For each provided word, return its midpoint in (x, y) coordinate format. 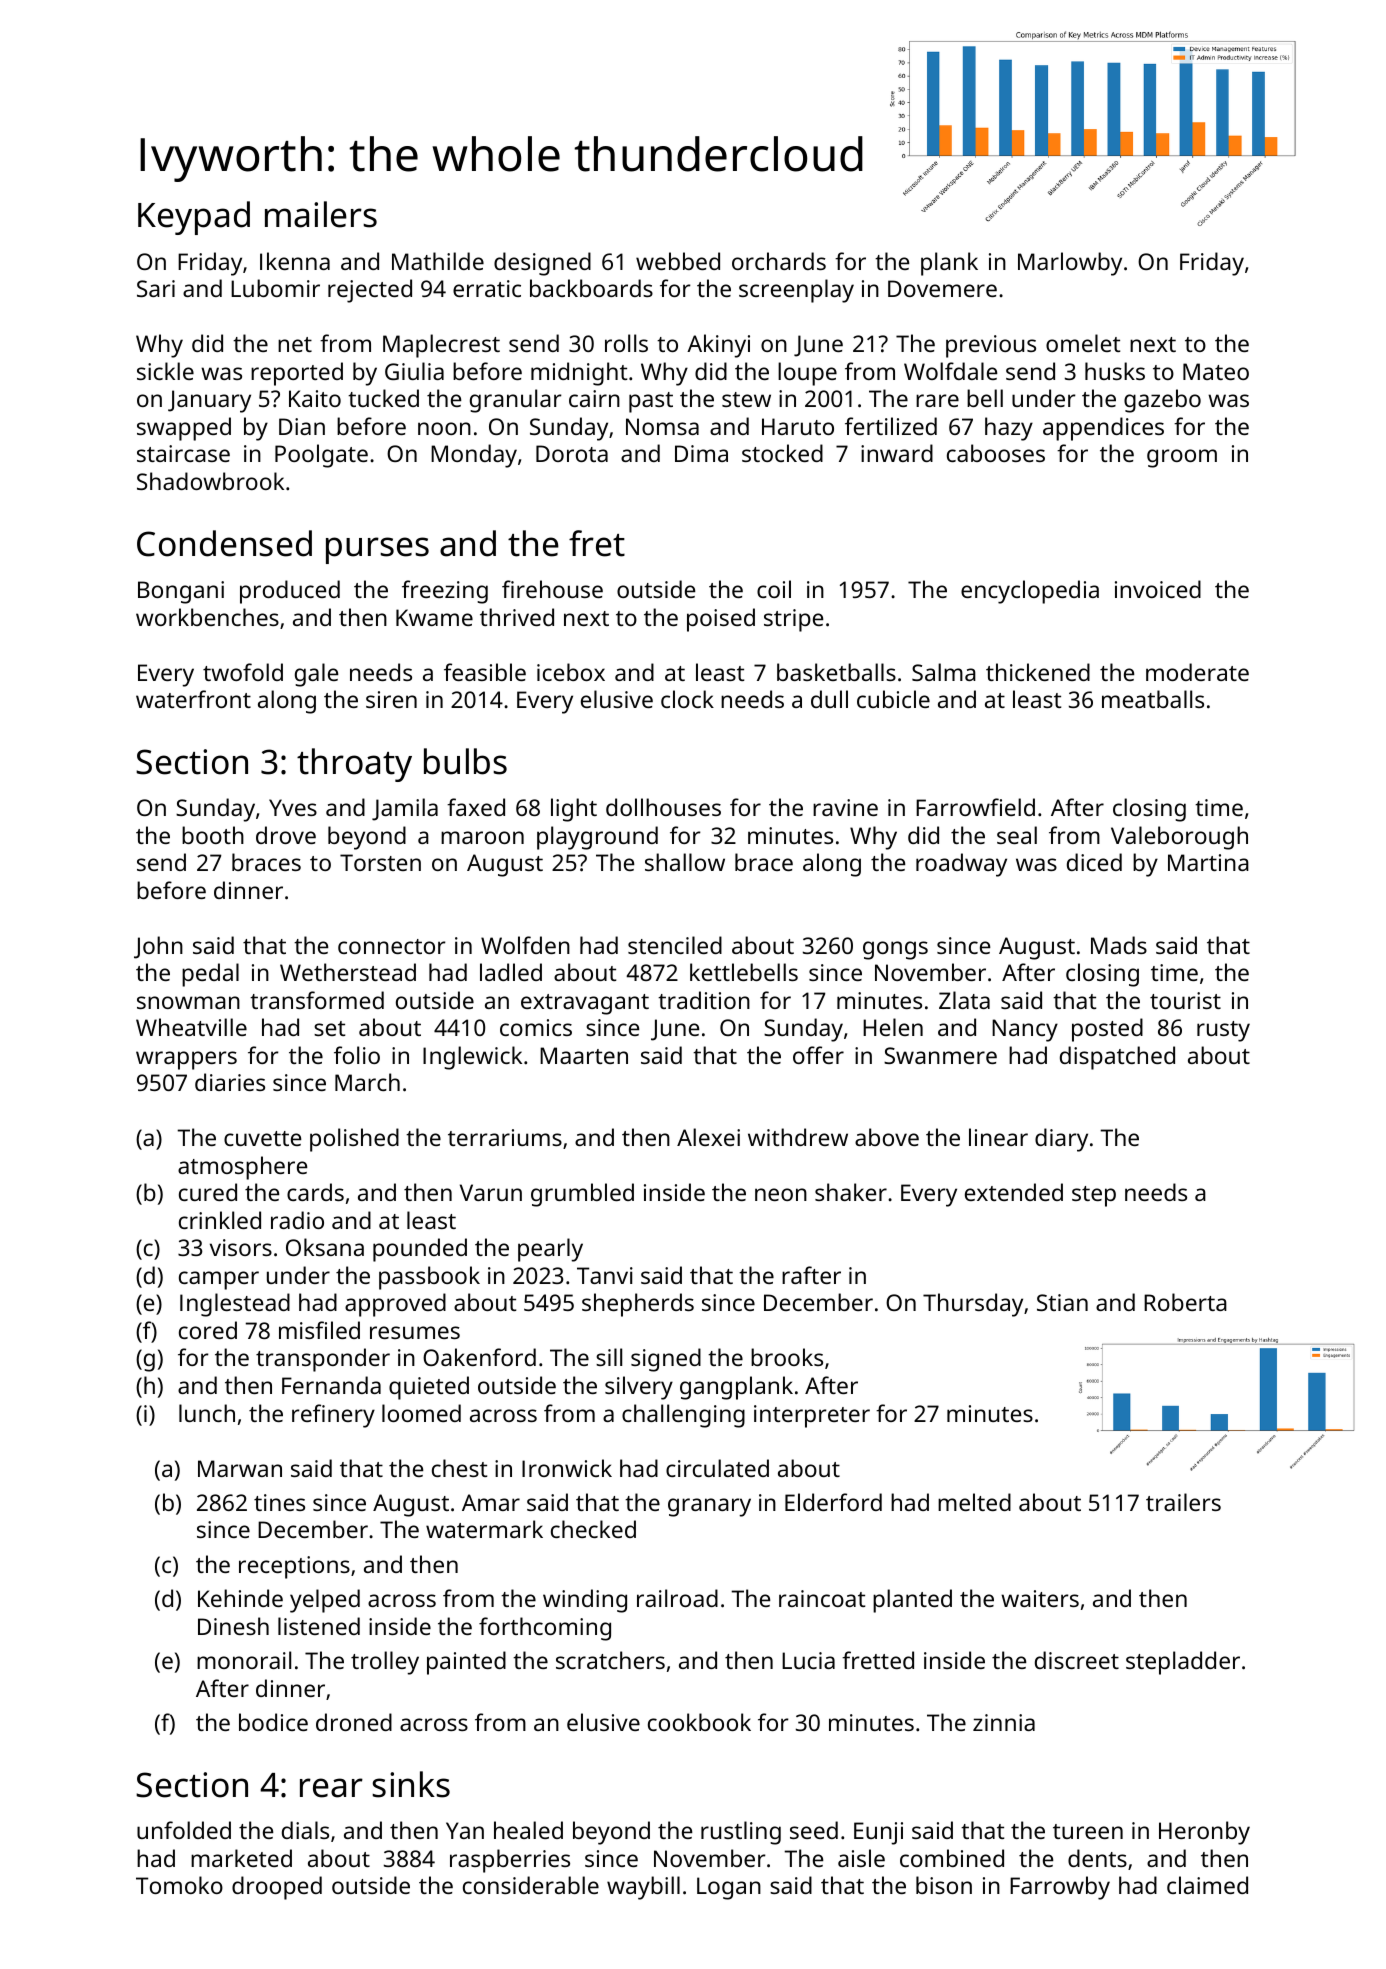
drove (286, 835)
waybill (643, 1888)
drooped (277, 1888)
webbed (678, 261)
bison (944, 1885)
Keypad (194, 218)
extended (1014, 1192)
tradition (704, 1000)
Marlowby (1070, 264)
